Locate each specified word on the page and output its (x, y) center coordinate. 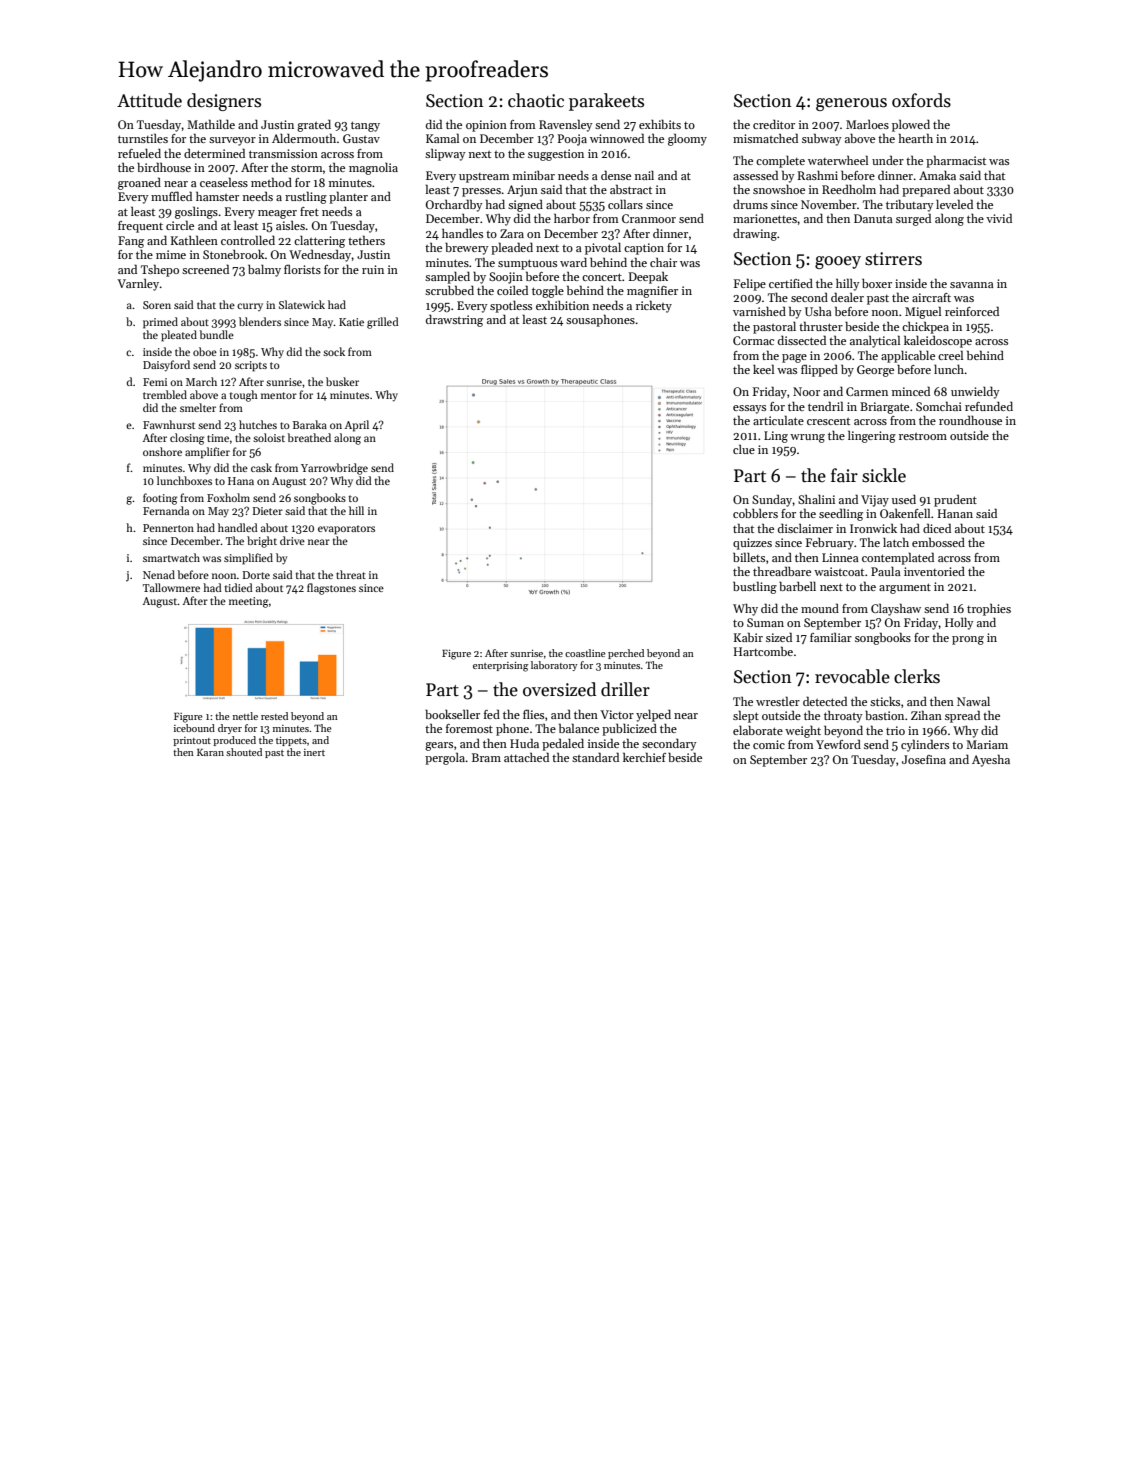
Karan (210, 752)
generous (851, 104)
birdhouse (164, 167)
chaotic (536, 100)
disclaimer (805, 528)
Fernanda (166, 510)
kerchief (644, 757)
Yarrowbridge (334, 469)
